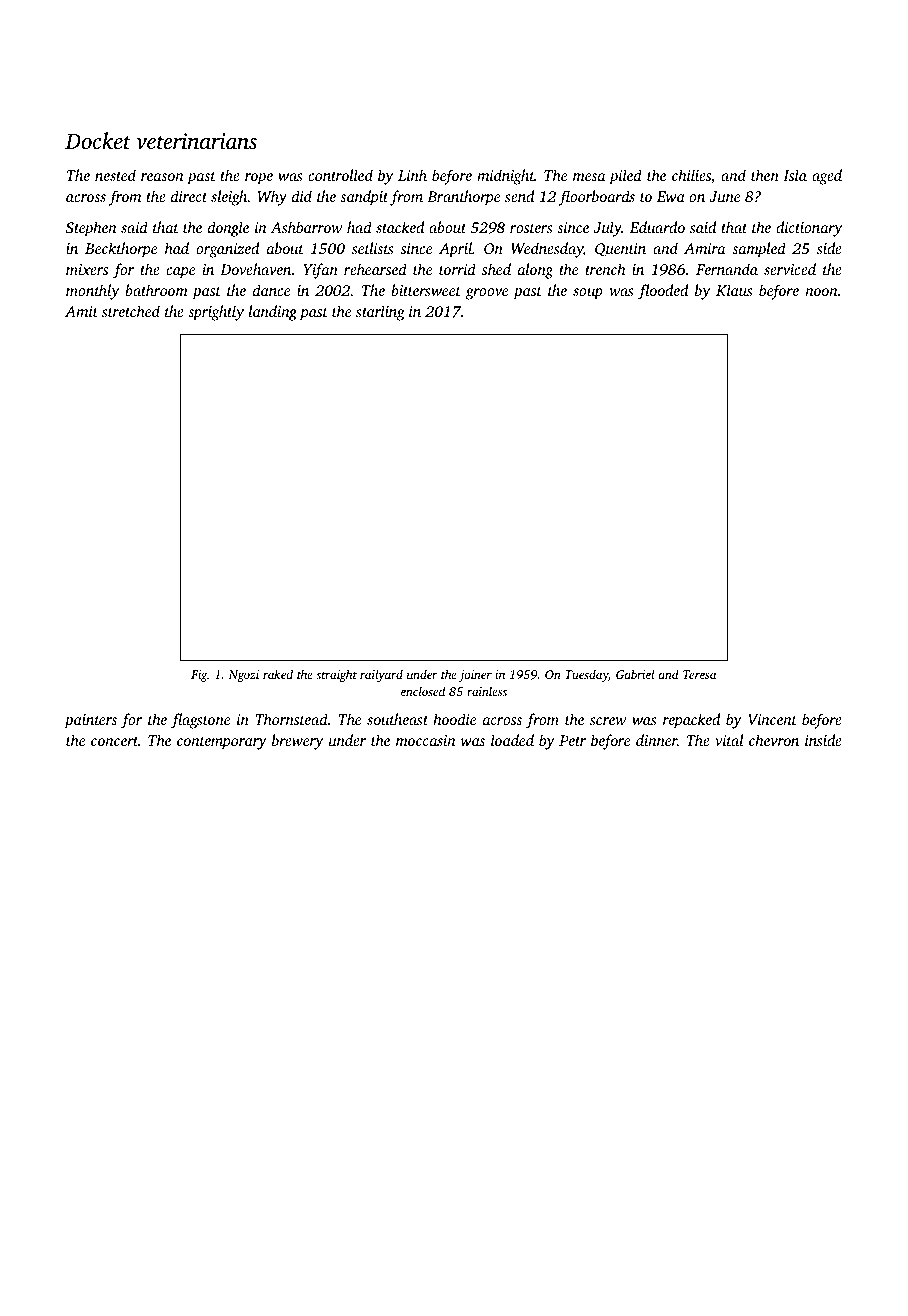 Image resolution: width=908 pixels, height=1316 pixels. I want to click on chevron, so click(774, 740).
